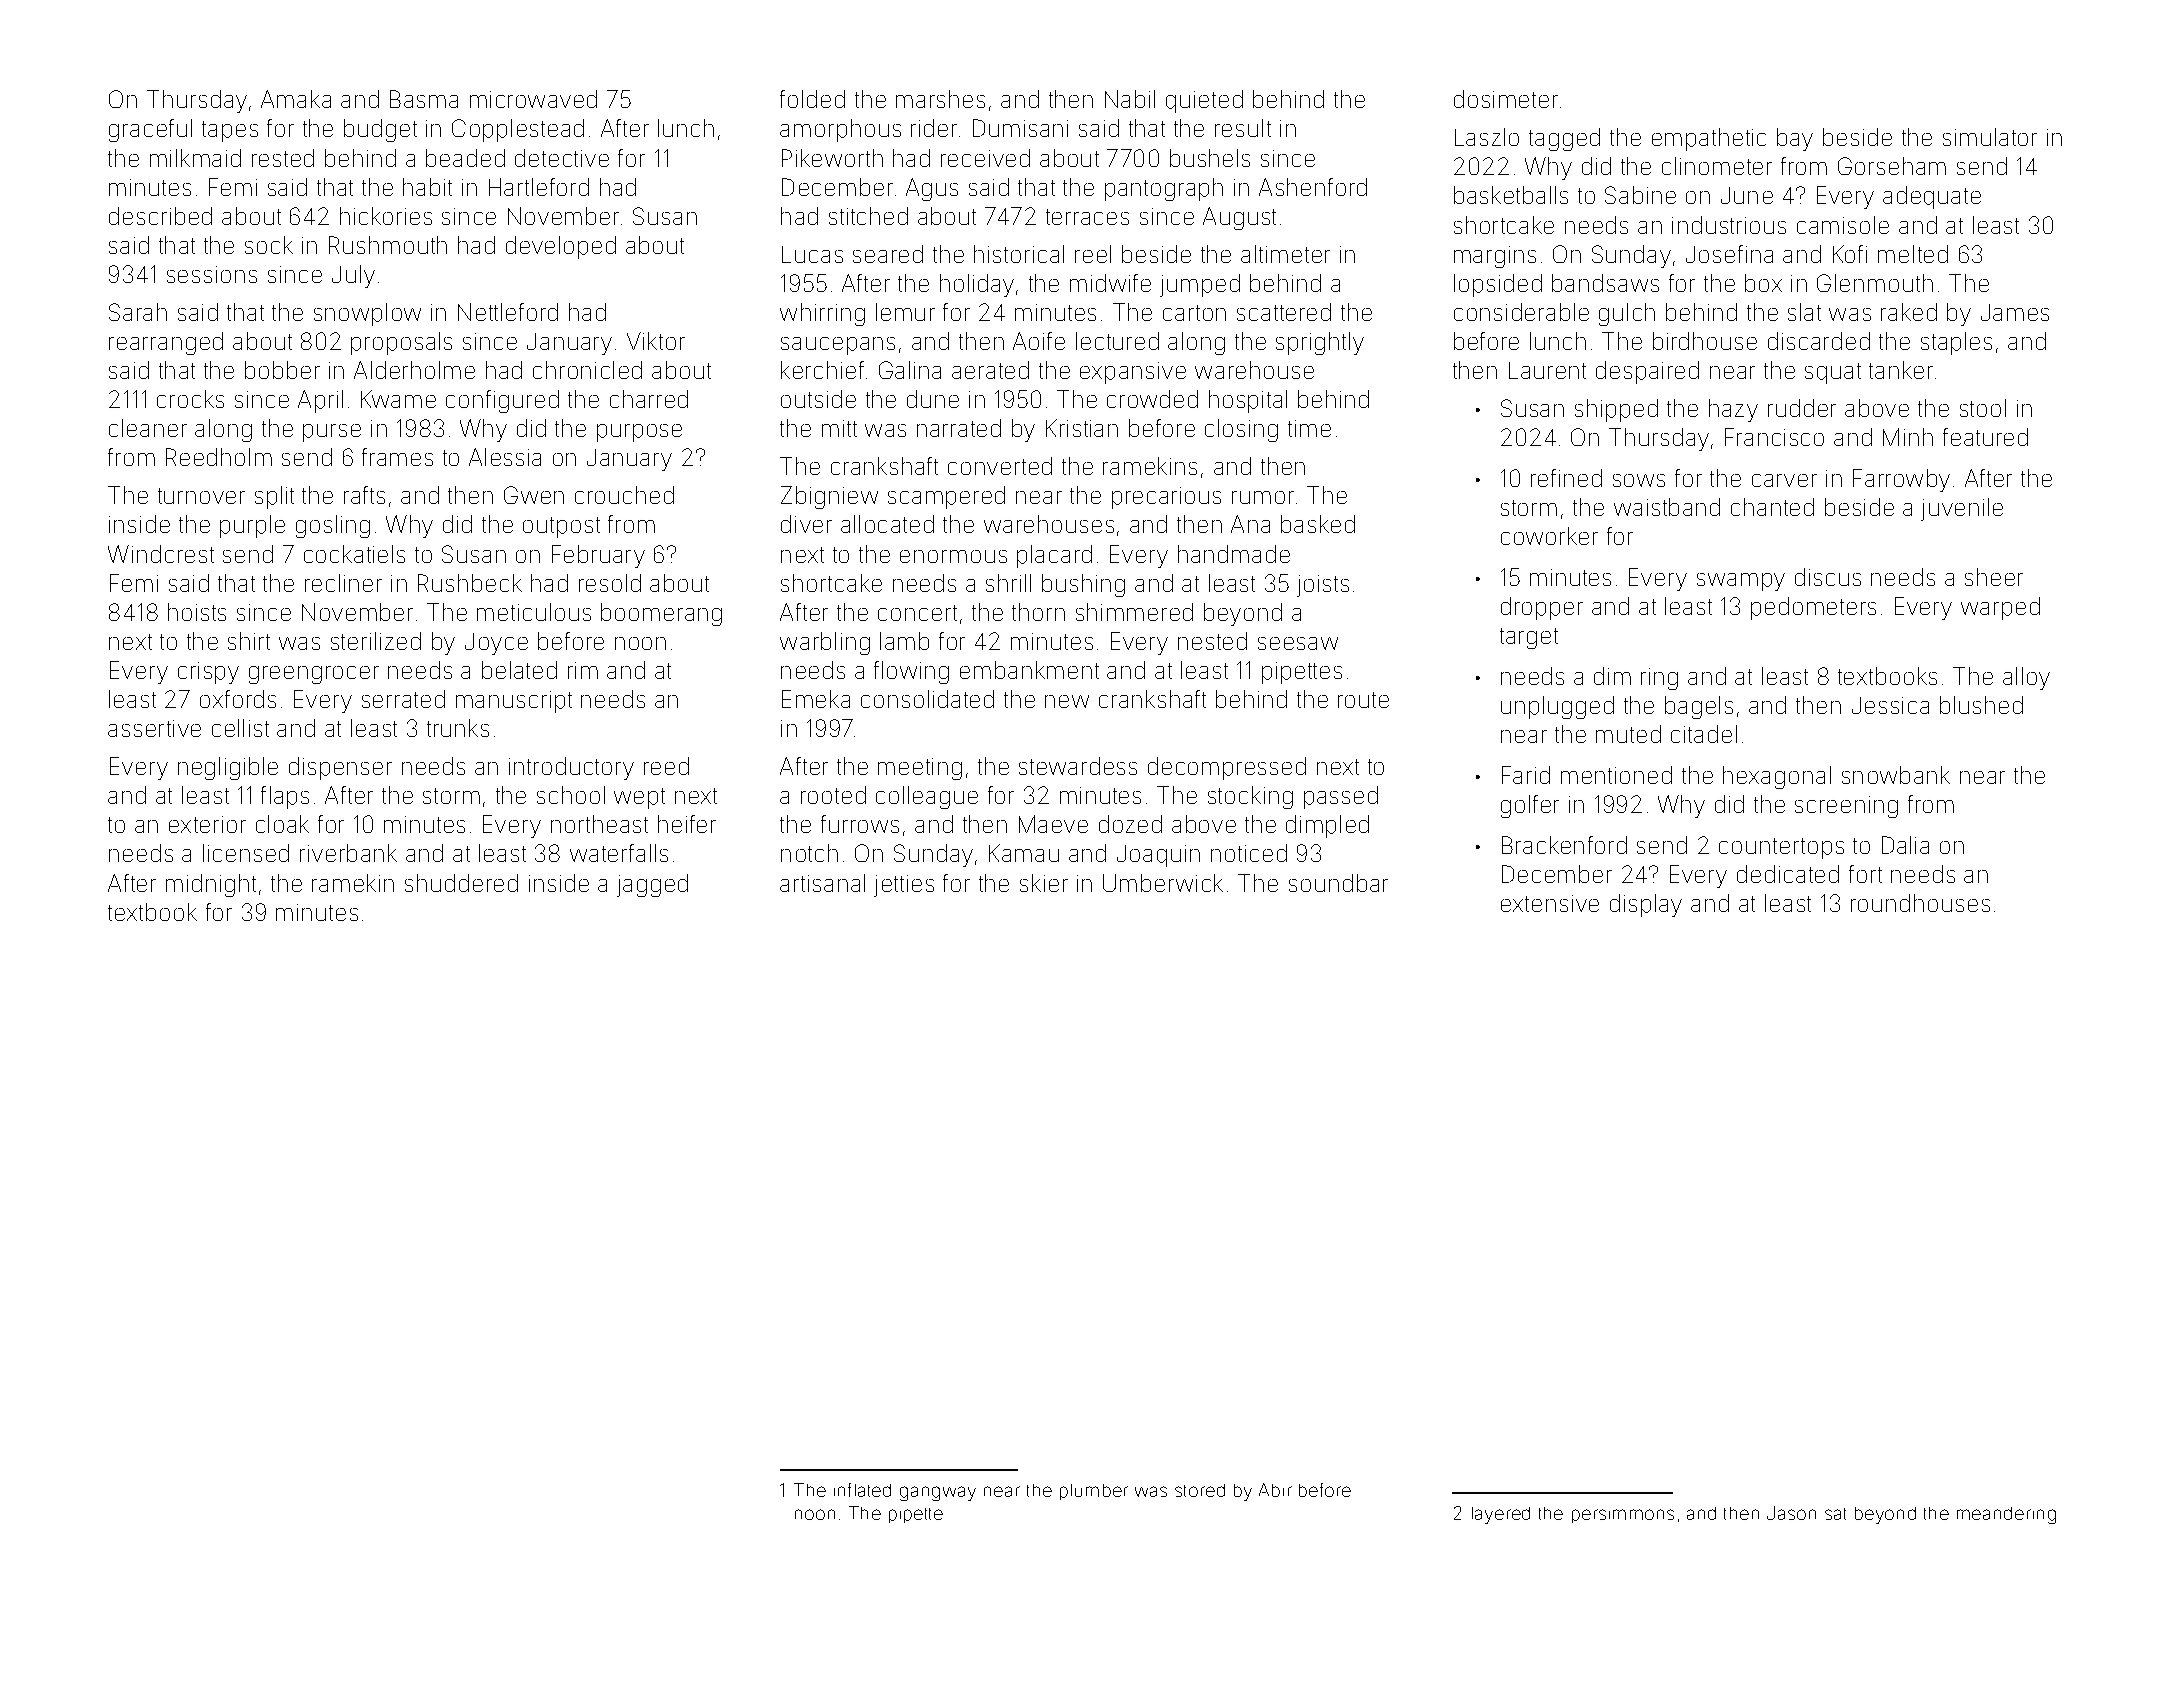 This screenshot has width=2178, height=1683. What do you see at coordinates (238, 699) in the screenshot?
I see `oxfords` at bounding box center [238, 699].
